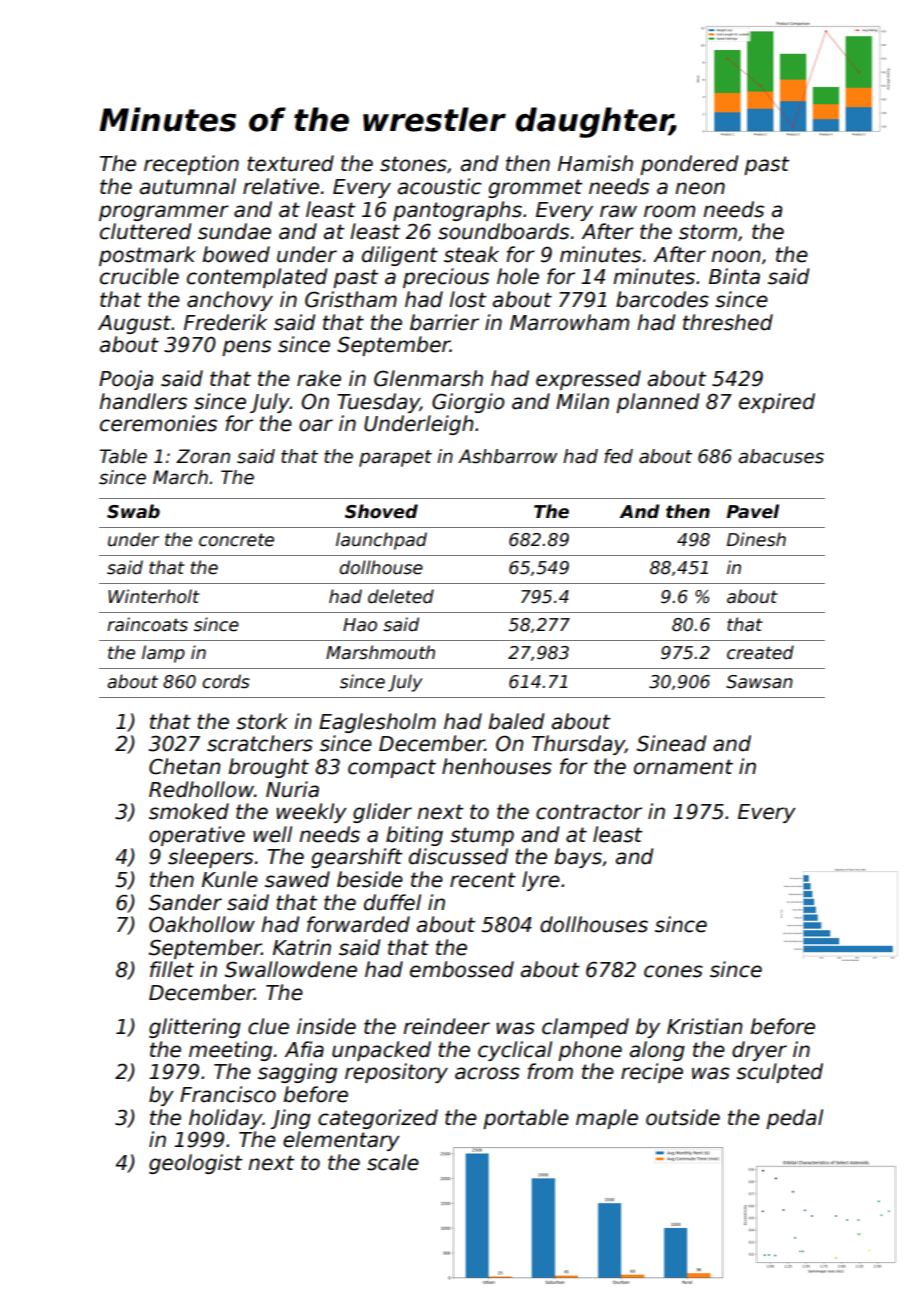 The image size is (924, 1311). I want to click on Winterholt, so click(153, 596).
